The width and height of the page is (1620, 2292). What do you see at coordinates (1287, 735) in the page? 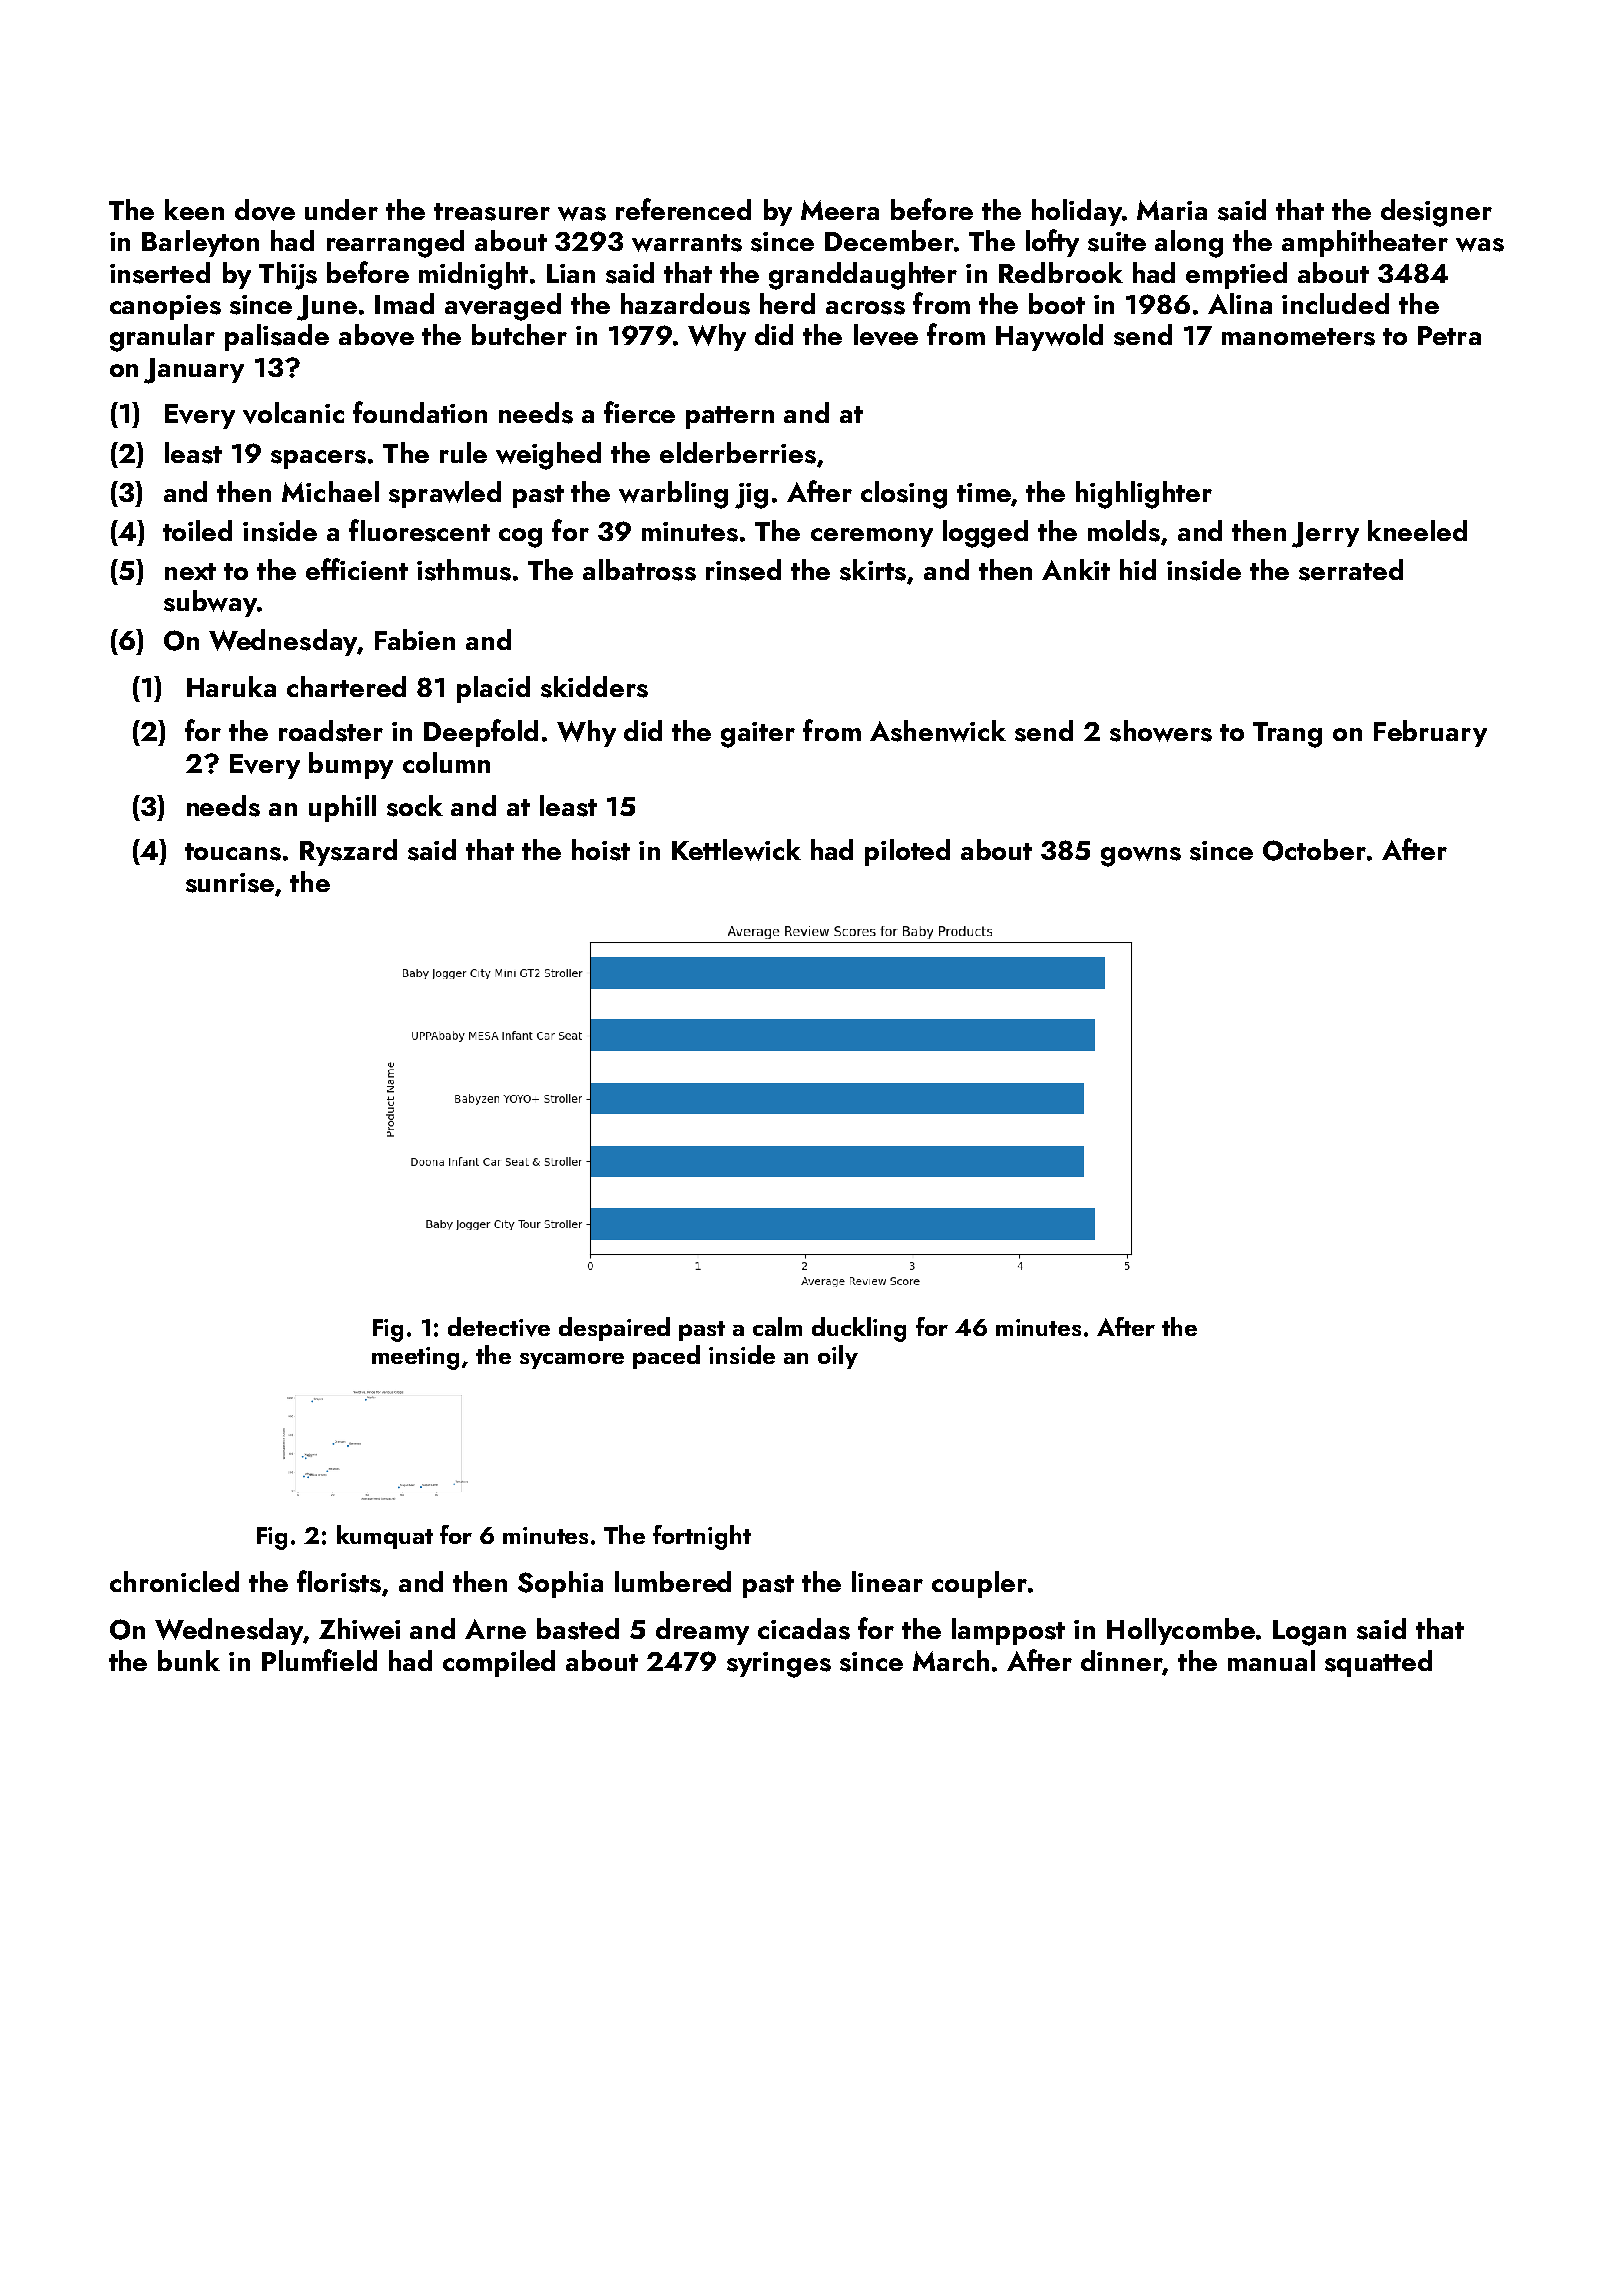
I see `Trang` at bounding box center [1287, 735].
